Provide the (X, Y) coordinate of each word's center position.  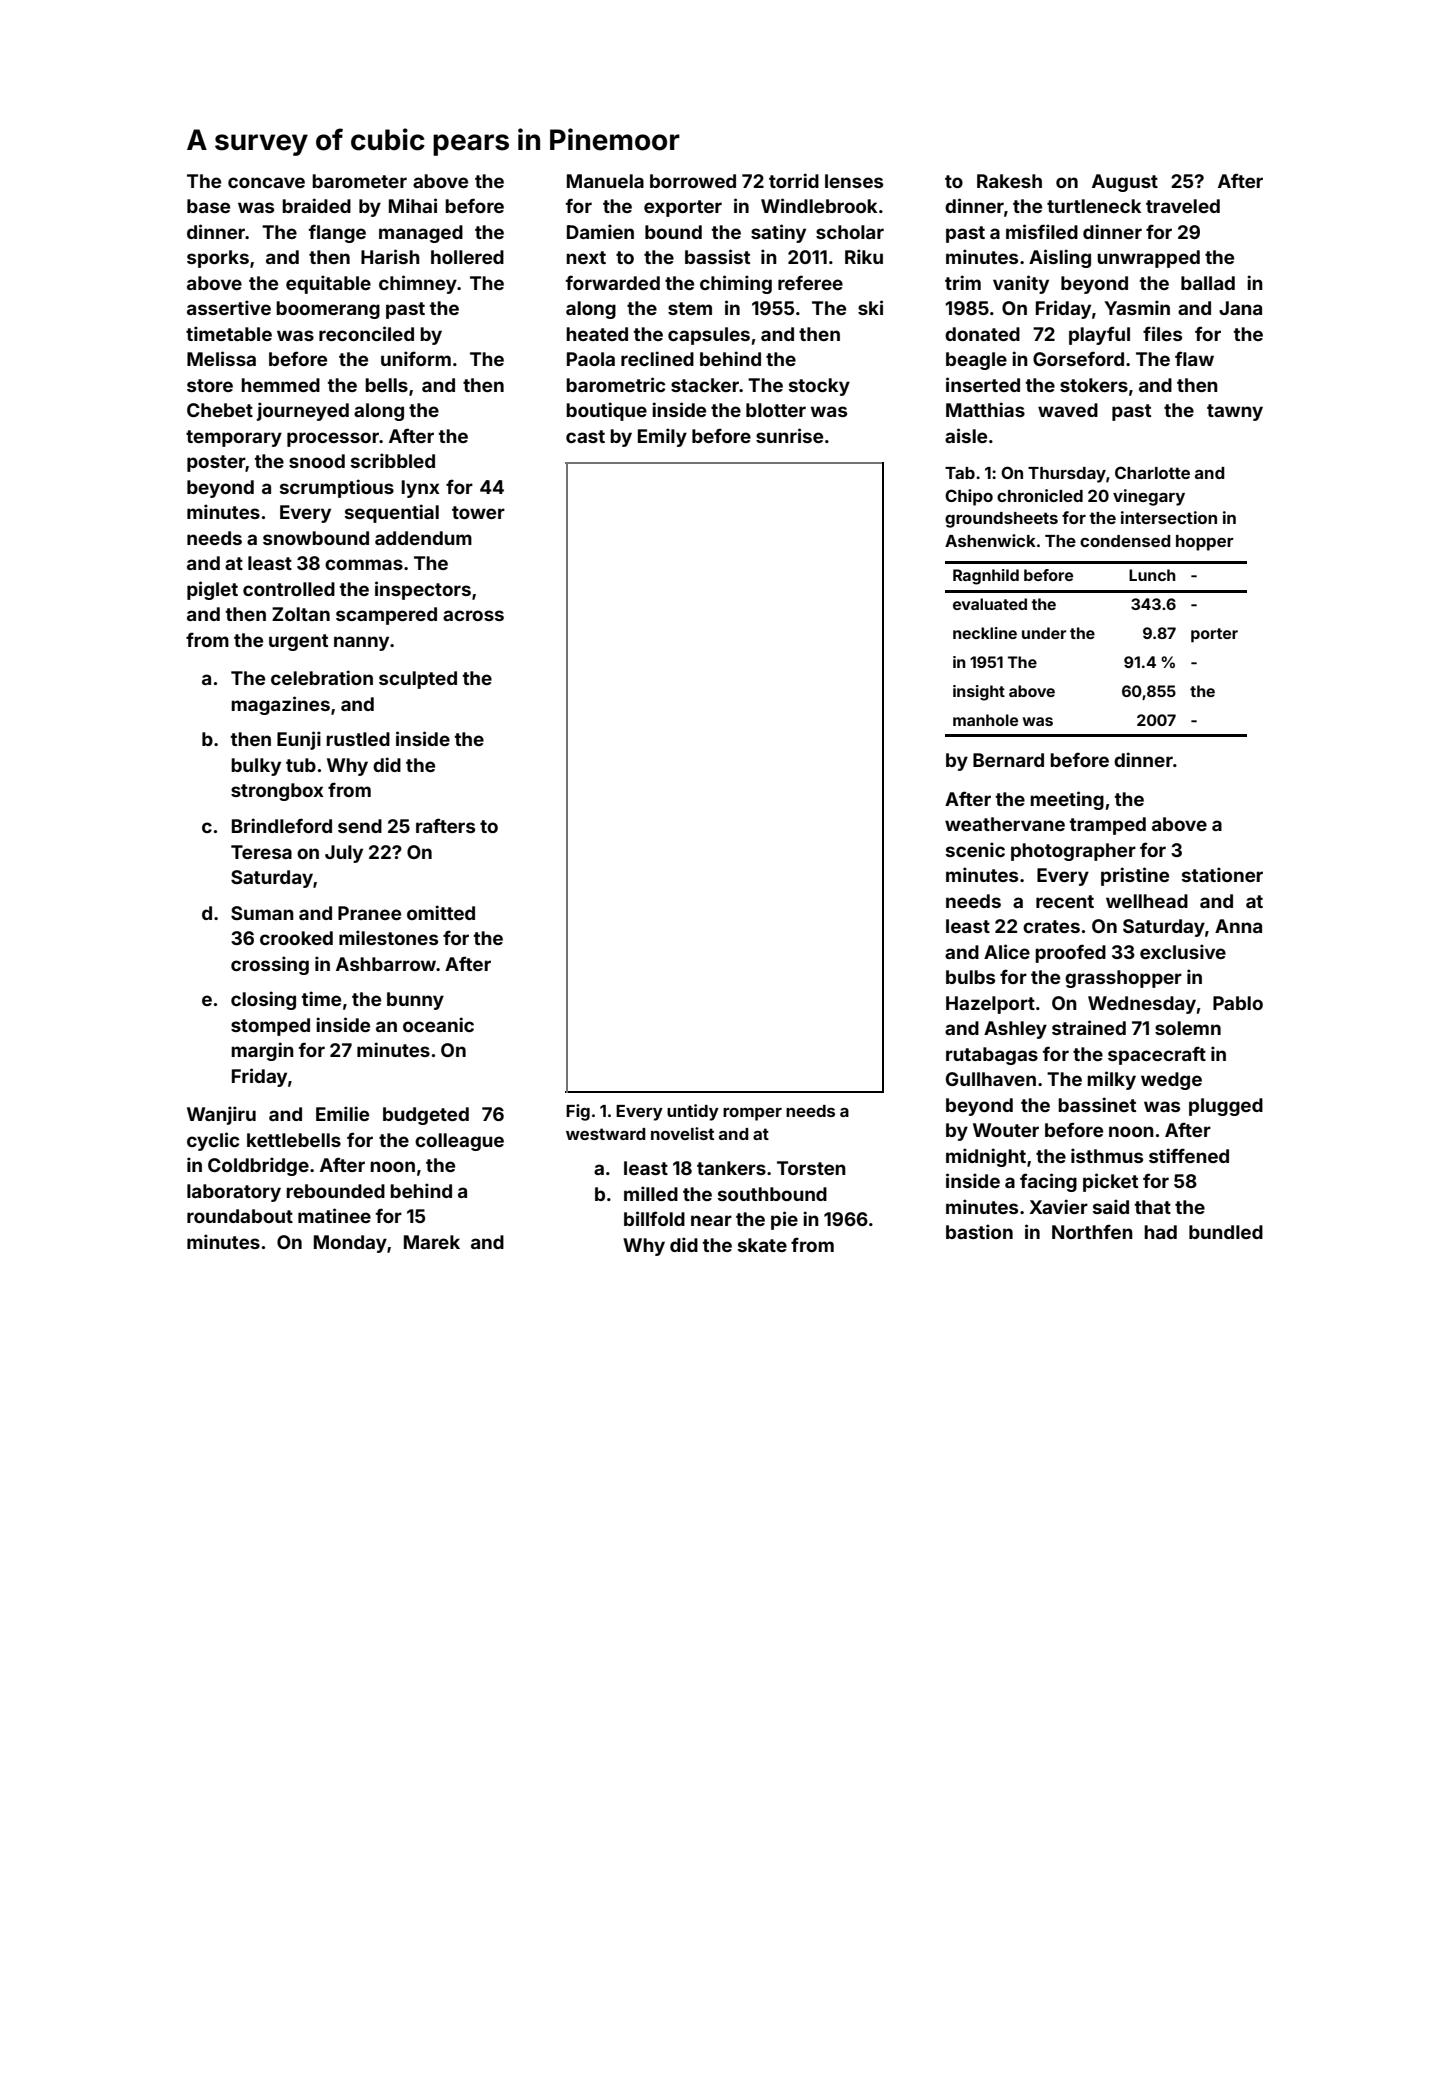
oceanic (438, 1024)
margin (262, 1051)
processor (333, 439)
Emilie (342, 1113)
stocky (819, 387)
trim (963, 282)
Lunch (1152, 575)
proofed (1070, 953)
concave (266, 182)
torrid (794, 180)
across (473, 615)
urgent (298, 642)
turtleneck (1094, 206)
